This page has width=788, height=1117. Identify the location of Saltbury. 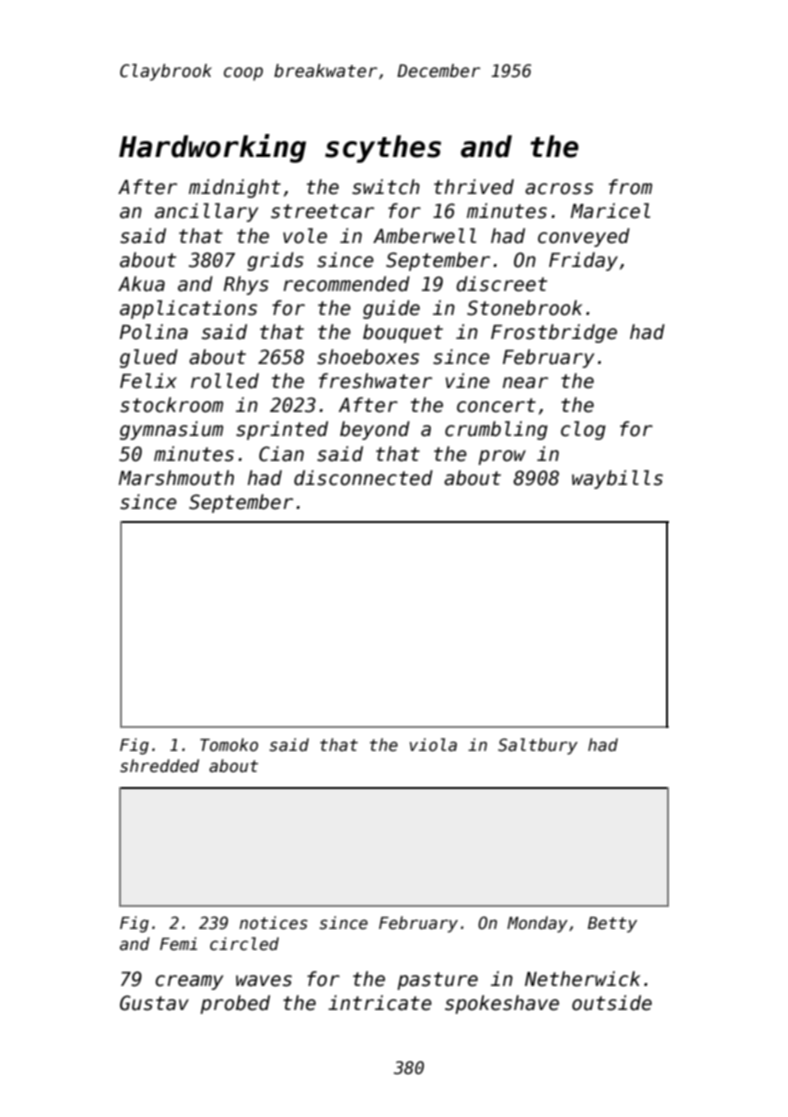
(538, 746).
